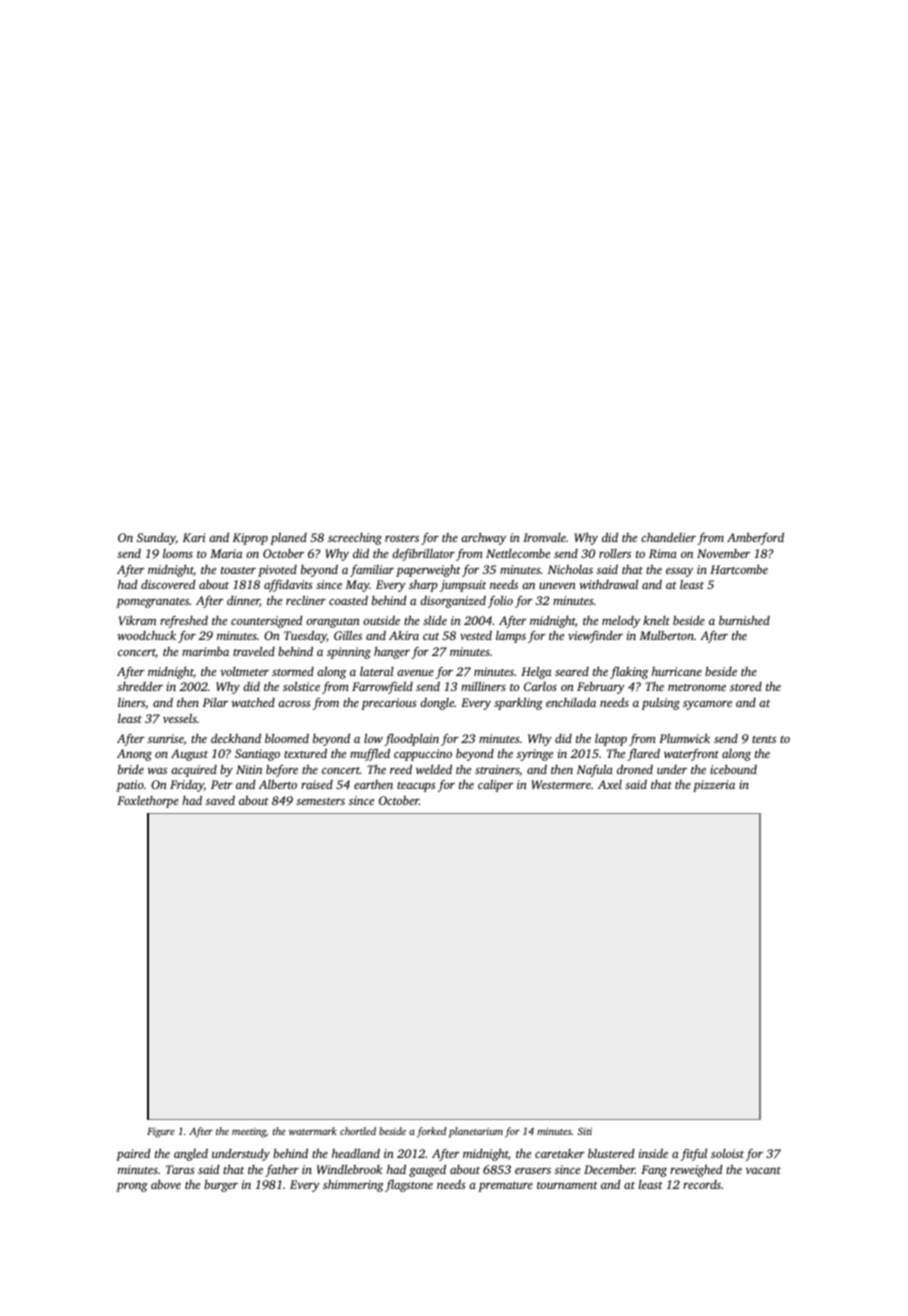 The height and width of the document is (1316, 908). Describe the element at coordinates (476, 1132) in the document. I see `planetarium` at that location.
